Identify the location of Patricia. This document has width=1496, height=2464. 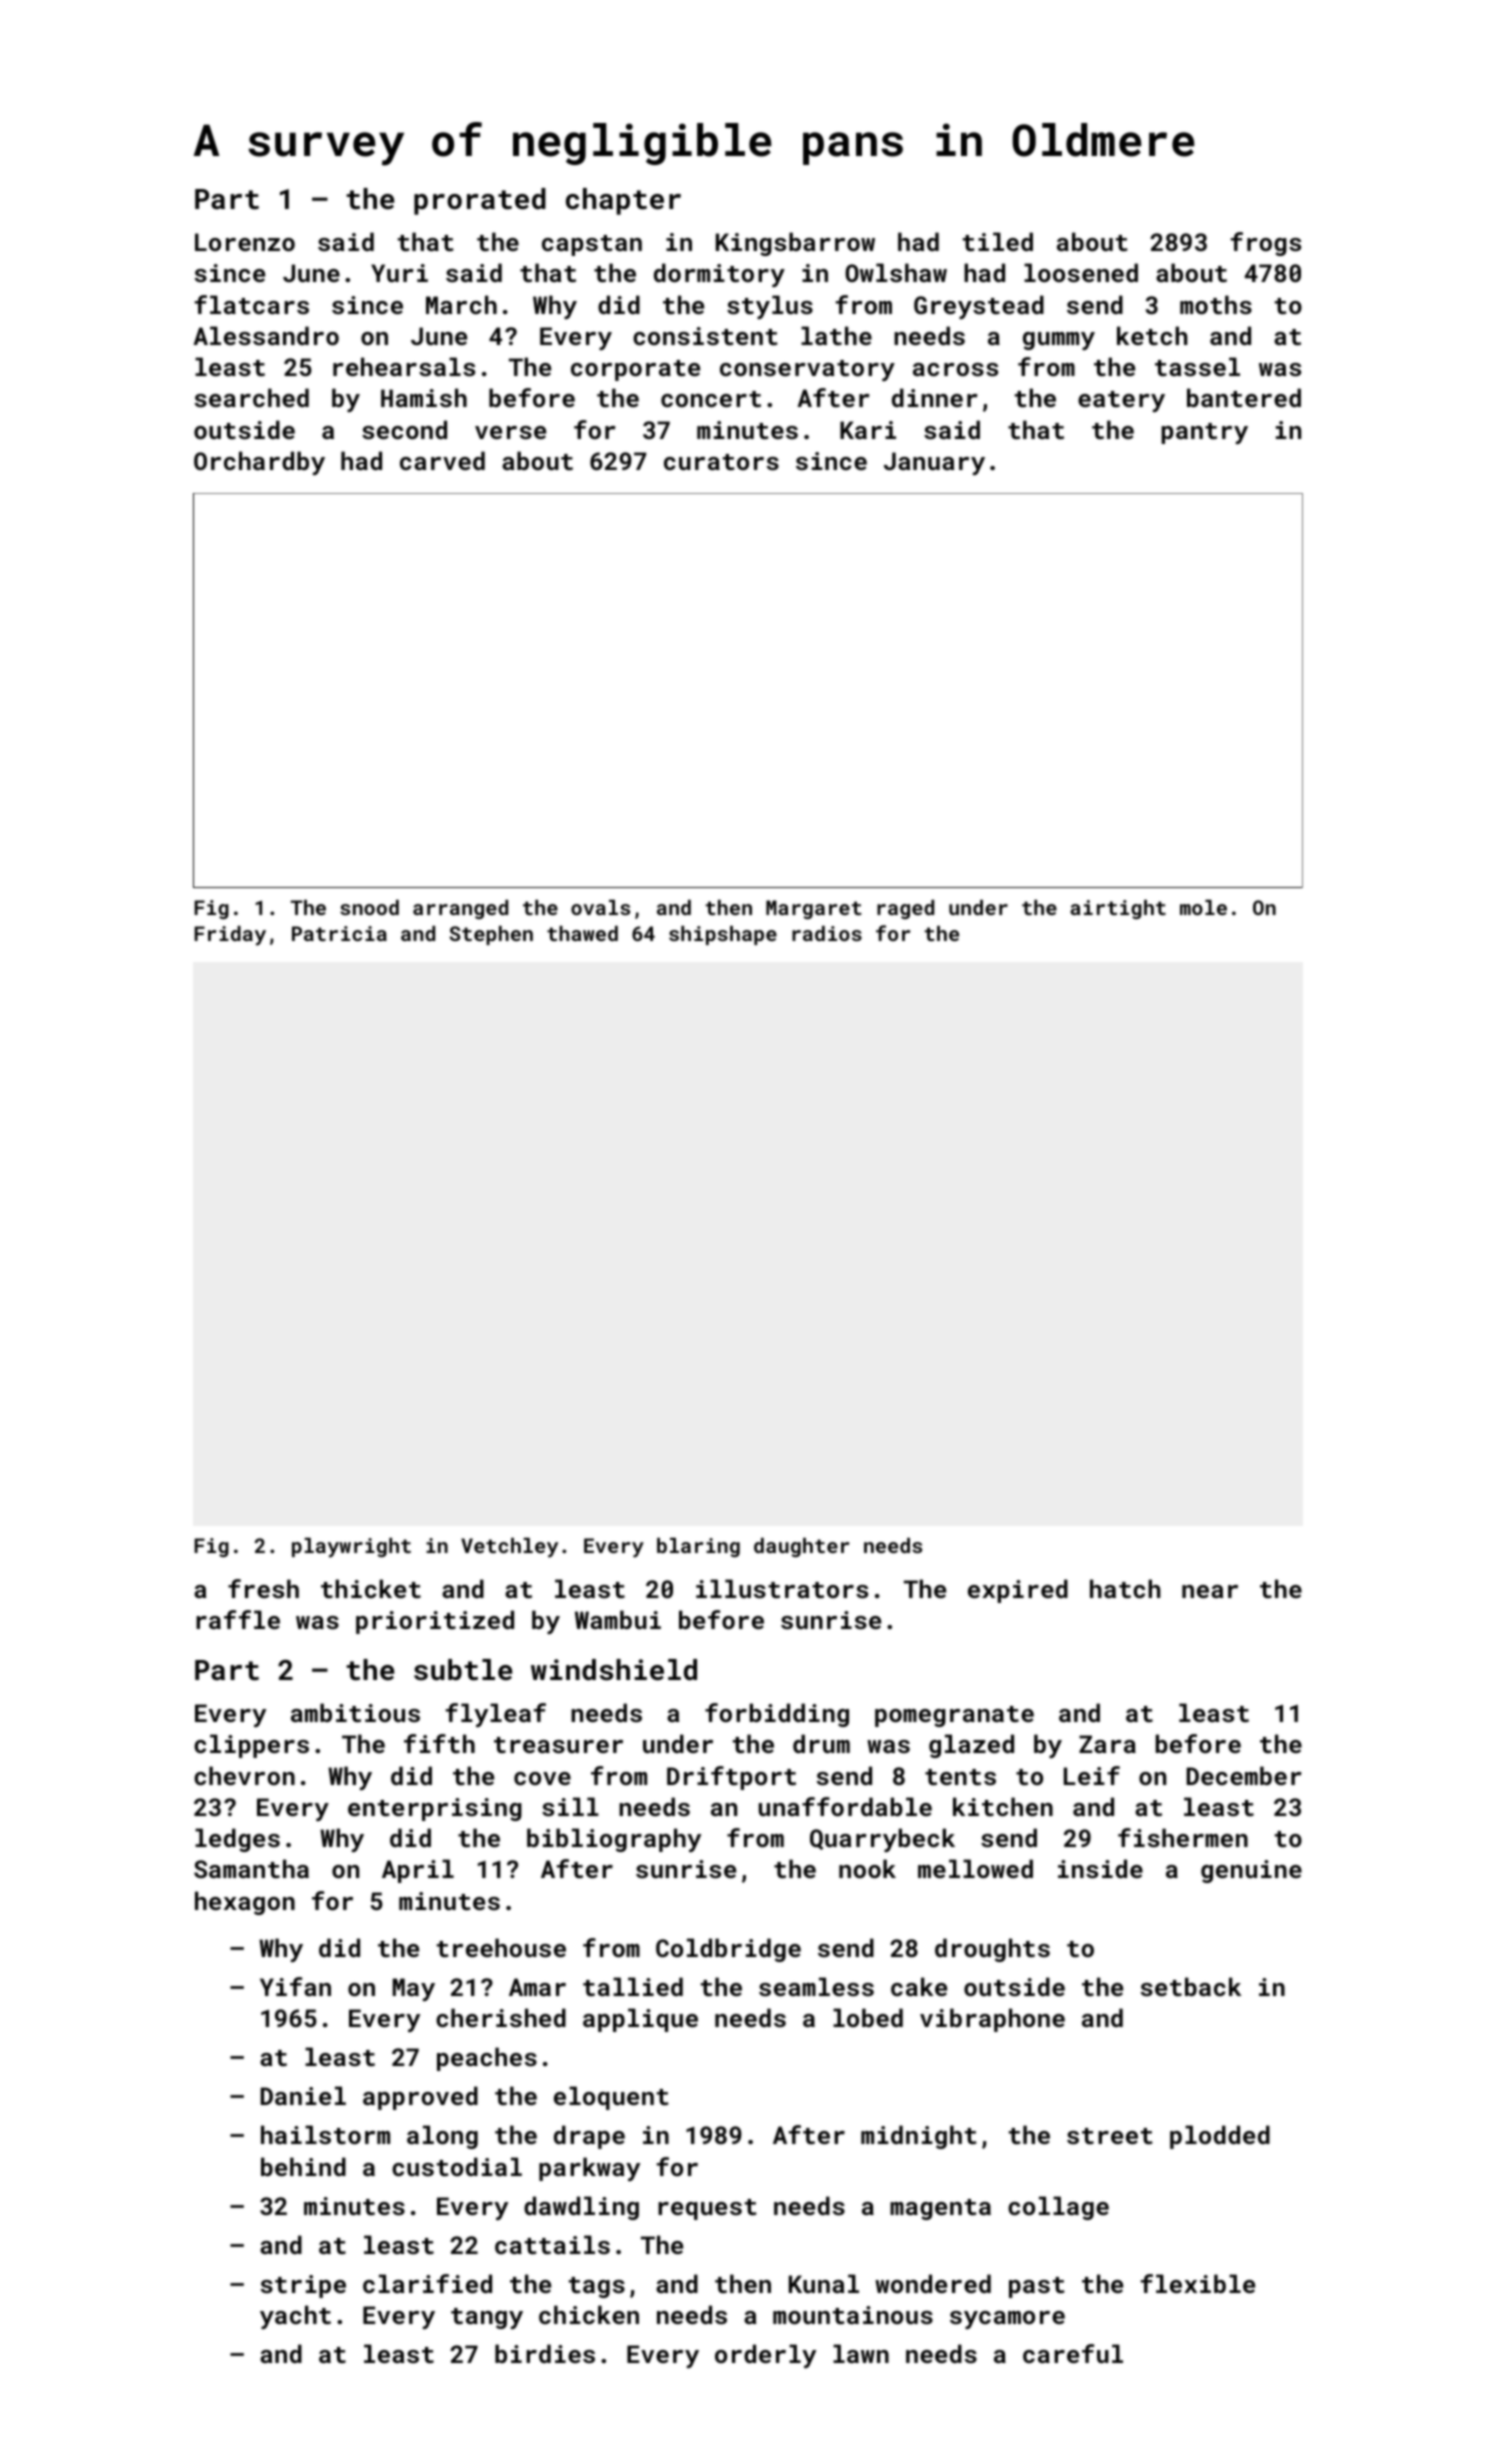
(339, 933).
